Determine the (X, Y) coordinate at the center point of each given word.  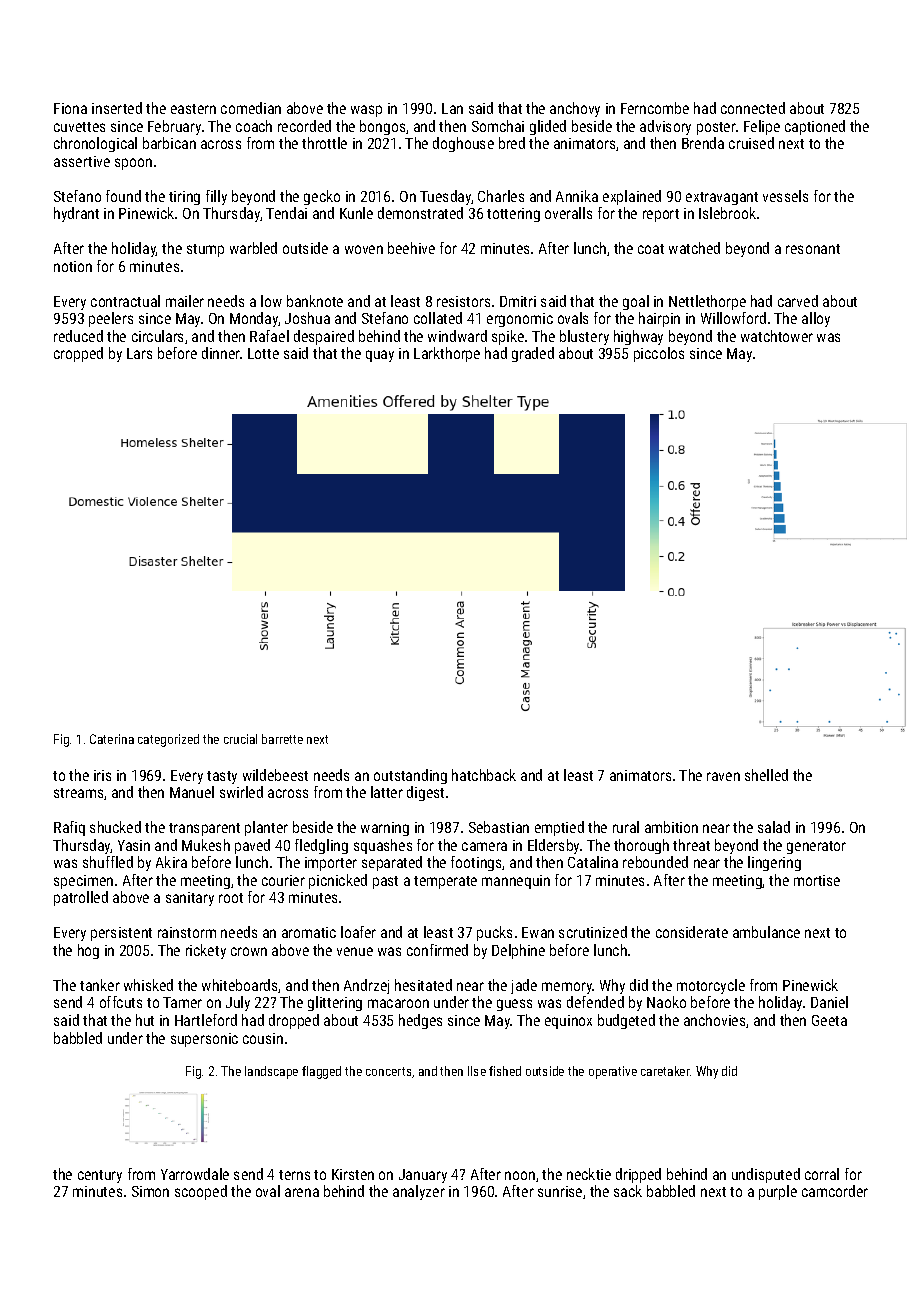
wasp (366, 111)
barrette (282, 739)
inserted (117, 108)
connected (753, 108)
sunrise (560, 1191)
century (100, 1176)
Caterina (112, 739)
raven (723, 776)
